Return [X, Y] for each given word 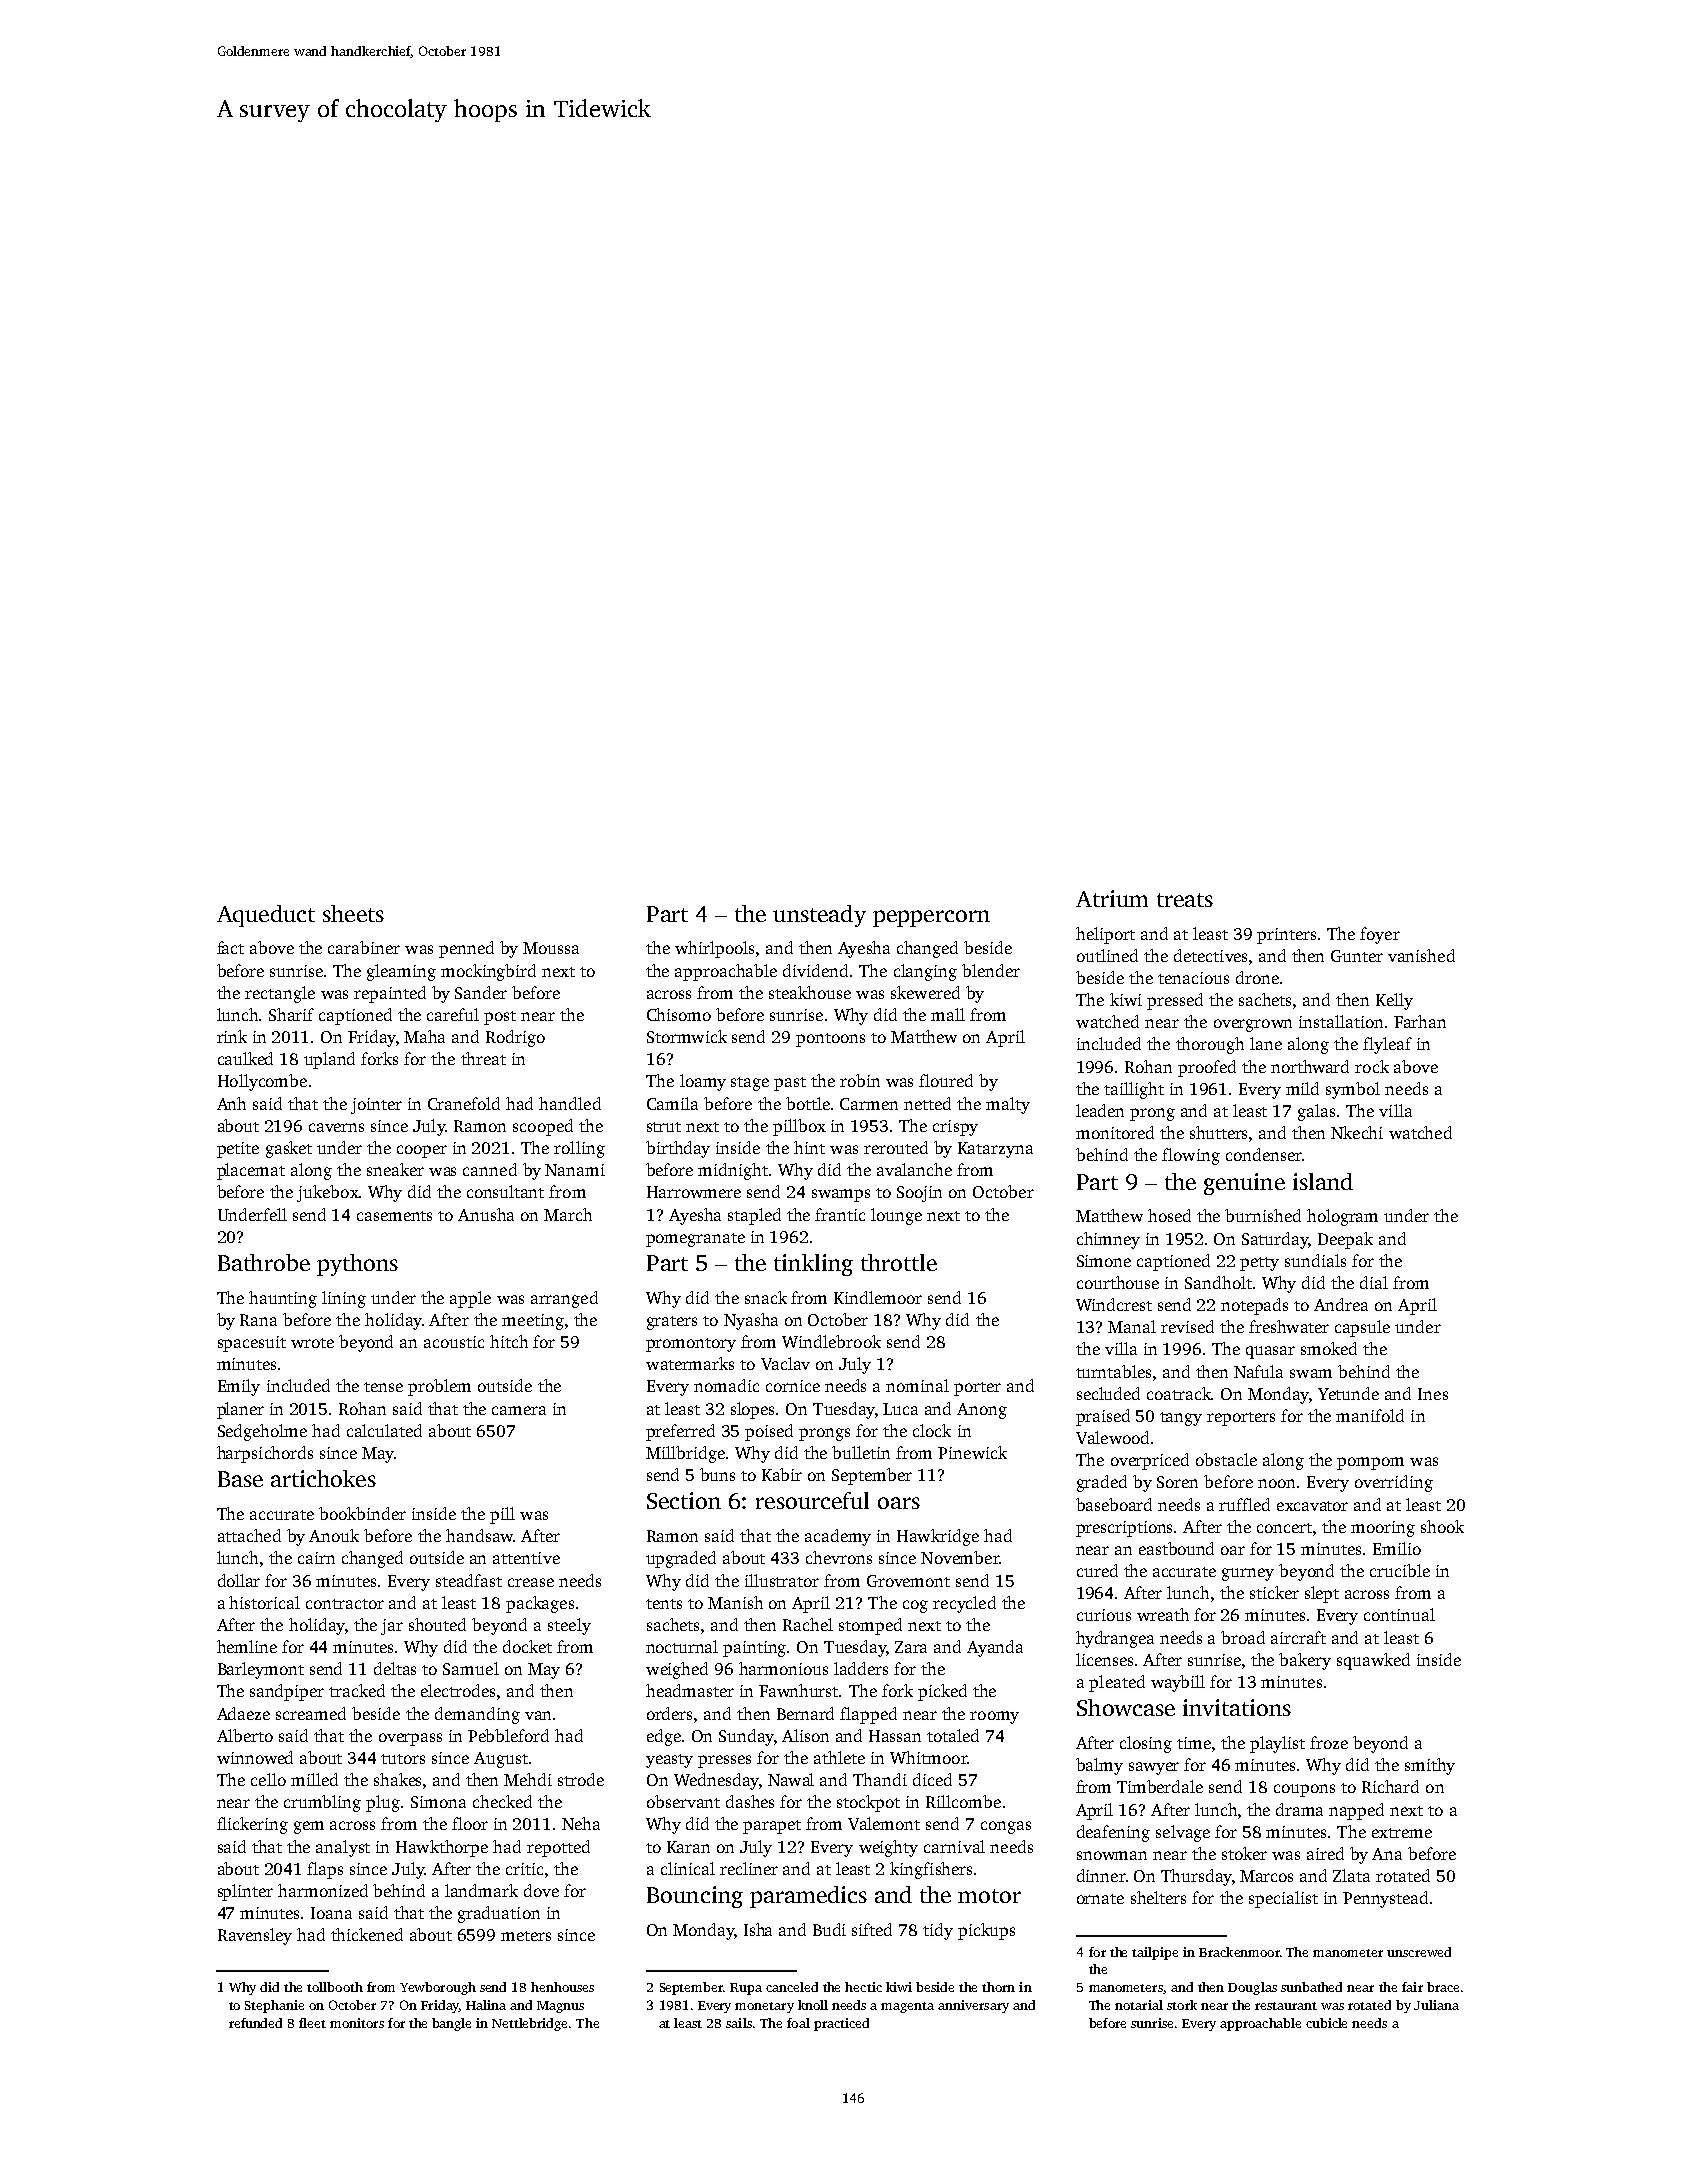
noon [1276, 1483]
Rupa [746, 1989]
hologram [1342, 1217]
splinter [245, 1892]
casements [394, 1216]
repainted [390, 994]
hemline [247, 1646]
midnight [733, 1171]
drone [1257, 977]
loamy [703, 1082]
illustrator [782, 1580]
